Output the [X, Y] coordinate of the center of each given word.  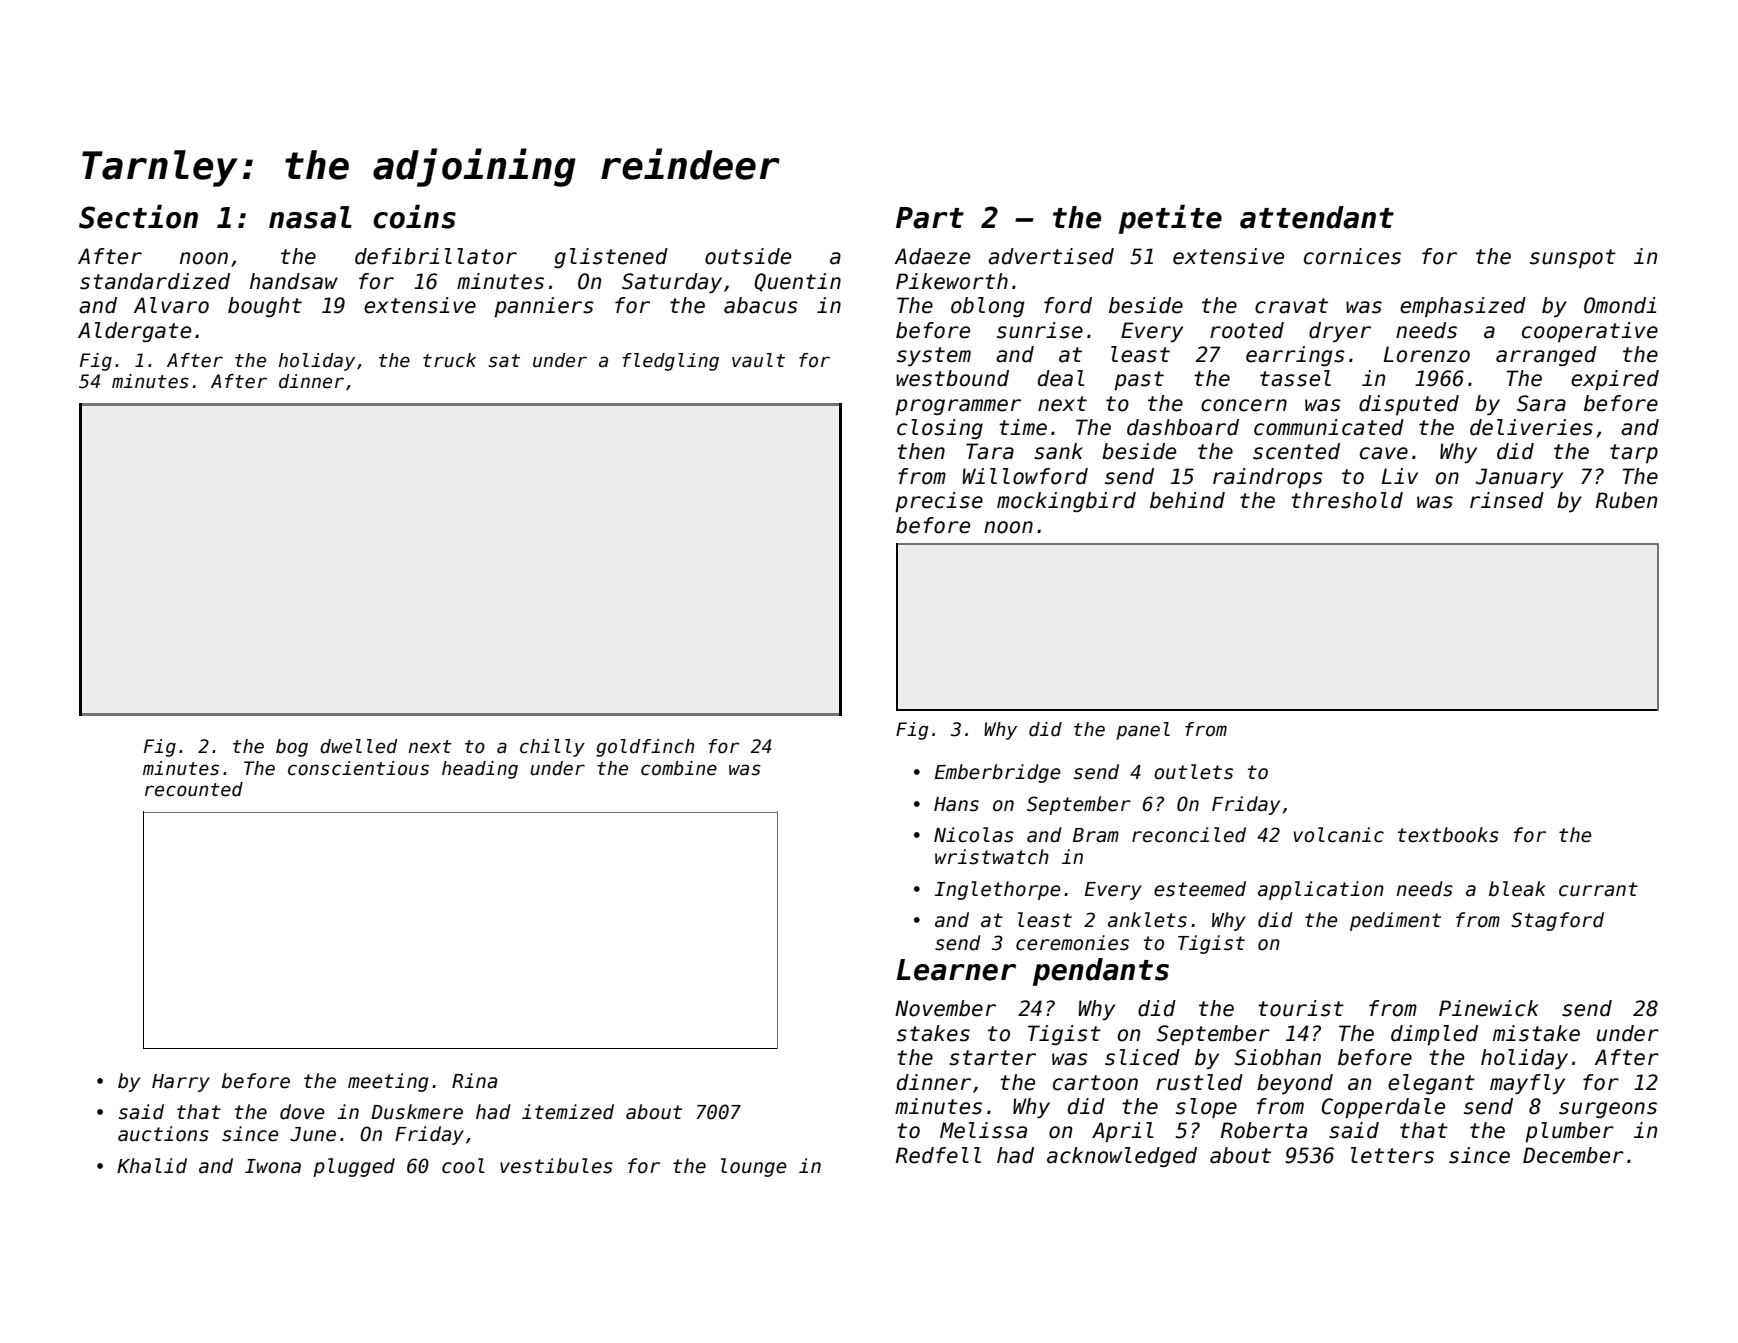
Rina [474, 1081]
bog [292, 748]
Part [930, 218]
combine [679, 768]
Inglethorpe [998, 890]
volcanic [1339, 835]
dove [302, 1112]
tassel [1295, 378]
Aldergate [134, 332]
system [934, 356]
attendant [1317, 217]
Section [138, 216]
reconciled [1189, 835]
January [1519, 478]
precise [939, 502]
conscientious [358, 768]
